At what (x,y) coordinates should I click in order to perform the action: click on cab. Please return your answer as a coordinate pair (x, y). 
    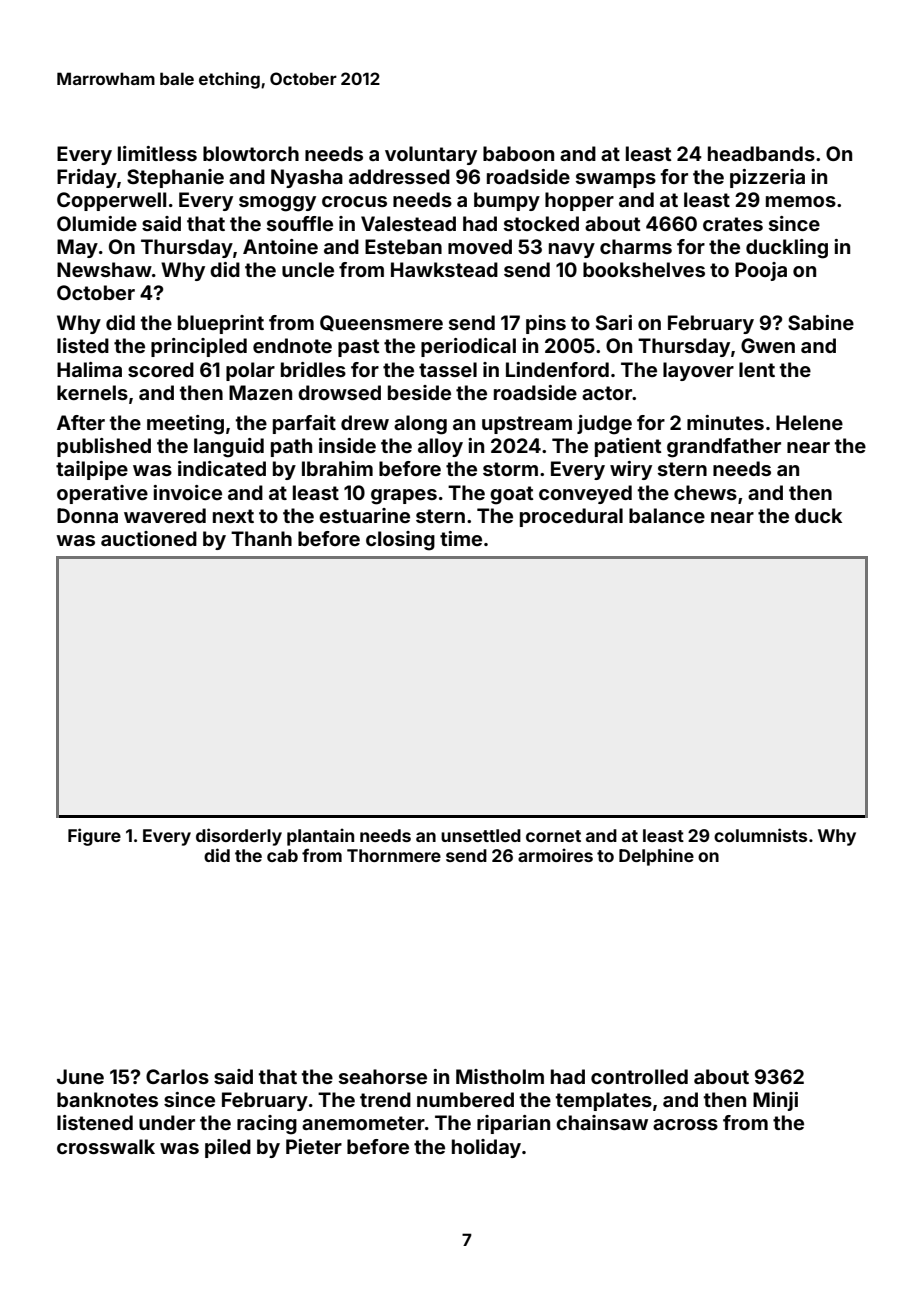
    Looking at the image, I should click on (282, 855).
